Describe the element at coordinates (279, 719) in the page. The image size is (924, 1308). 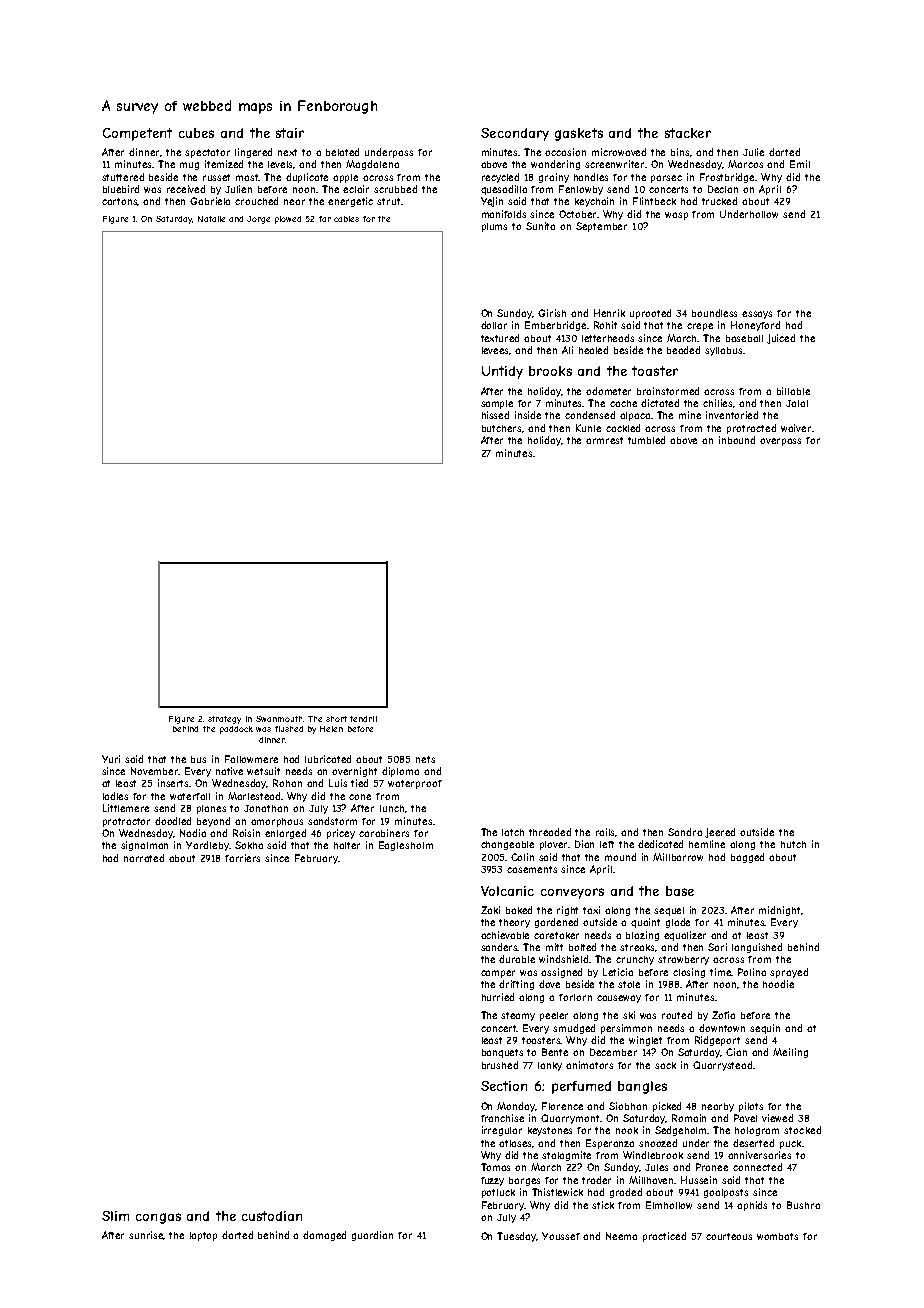
I see `Swanmouth` at that location.
